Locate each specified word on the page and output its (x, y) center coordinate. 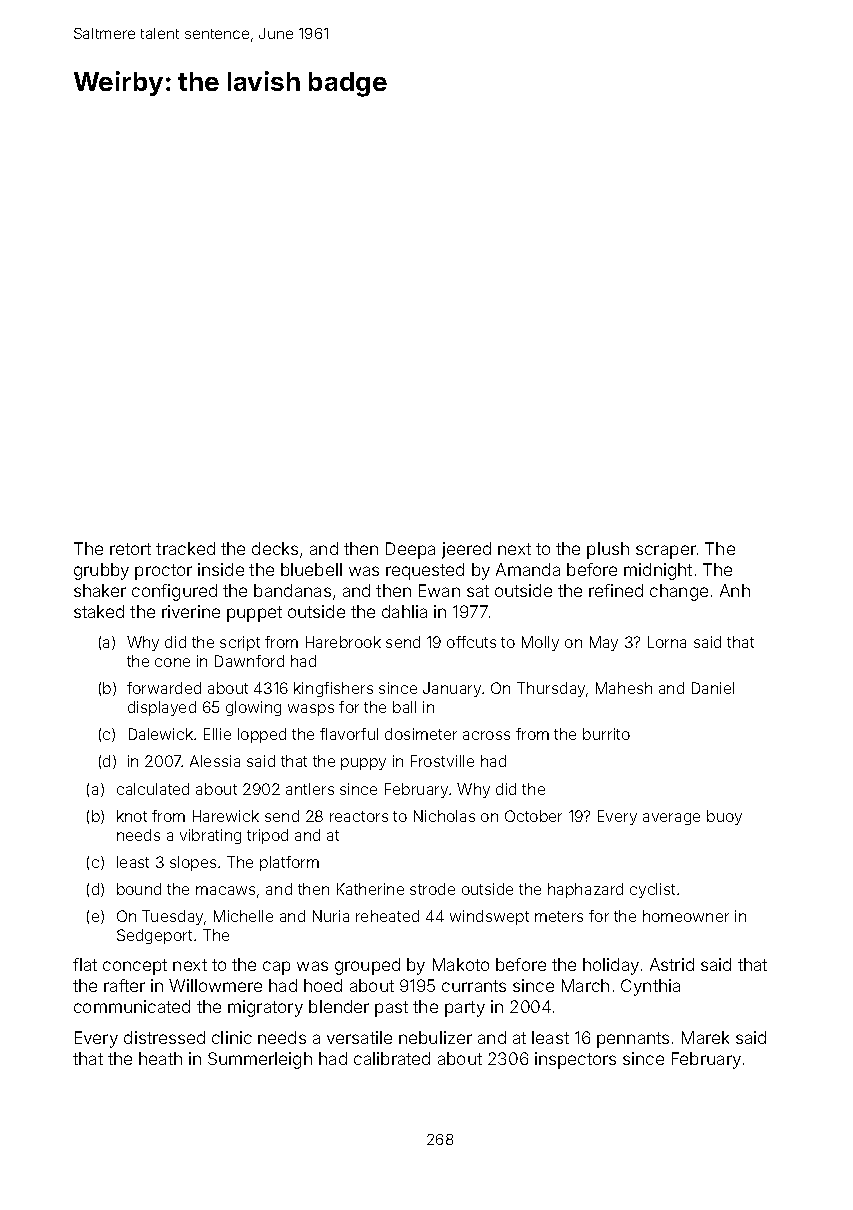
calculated (153, 789)
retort (130, 549)
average (671, 819)
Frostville (442, 761)
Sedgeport (154, 936)
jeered (466, 550)
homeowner (686, 916)
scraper (666, 552)
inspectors (575, 1060)
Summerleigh (260, 1060)
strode (432, 889)
